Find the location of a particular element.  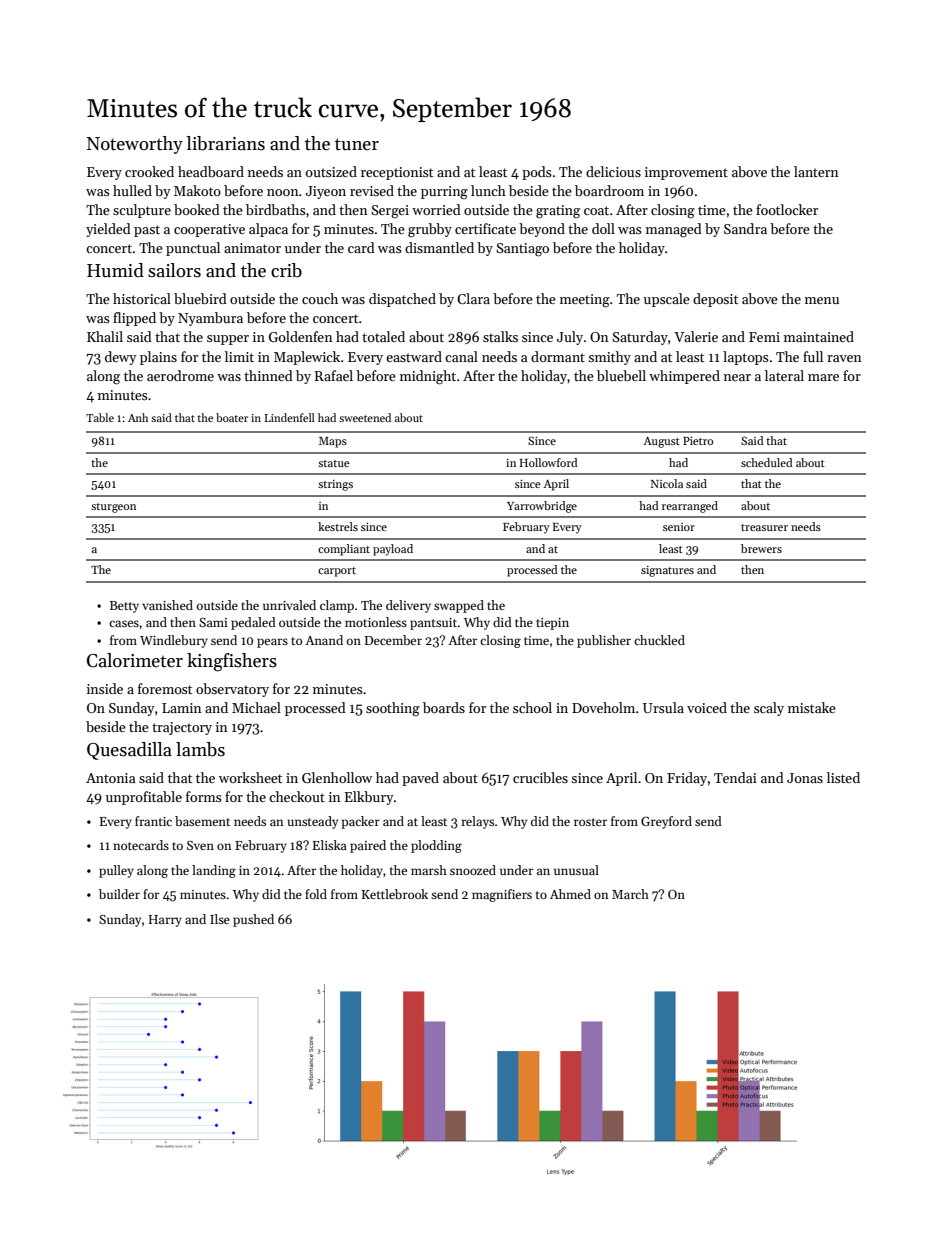

scaly is located at coordinates (769, 709).
